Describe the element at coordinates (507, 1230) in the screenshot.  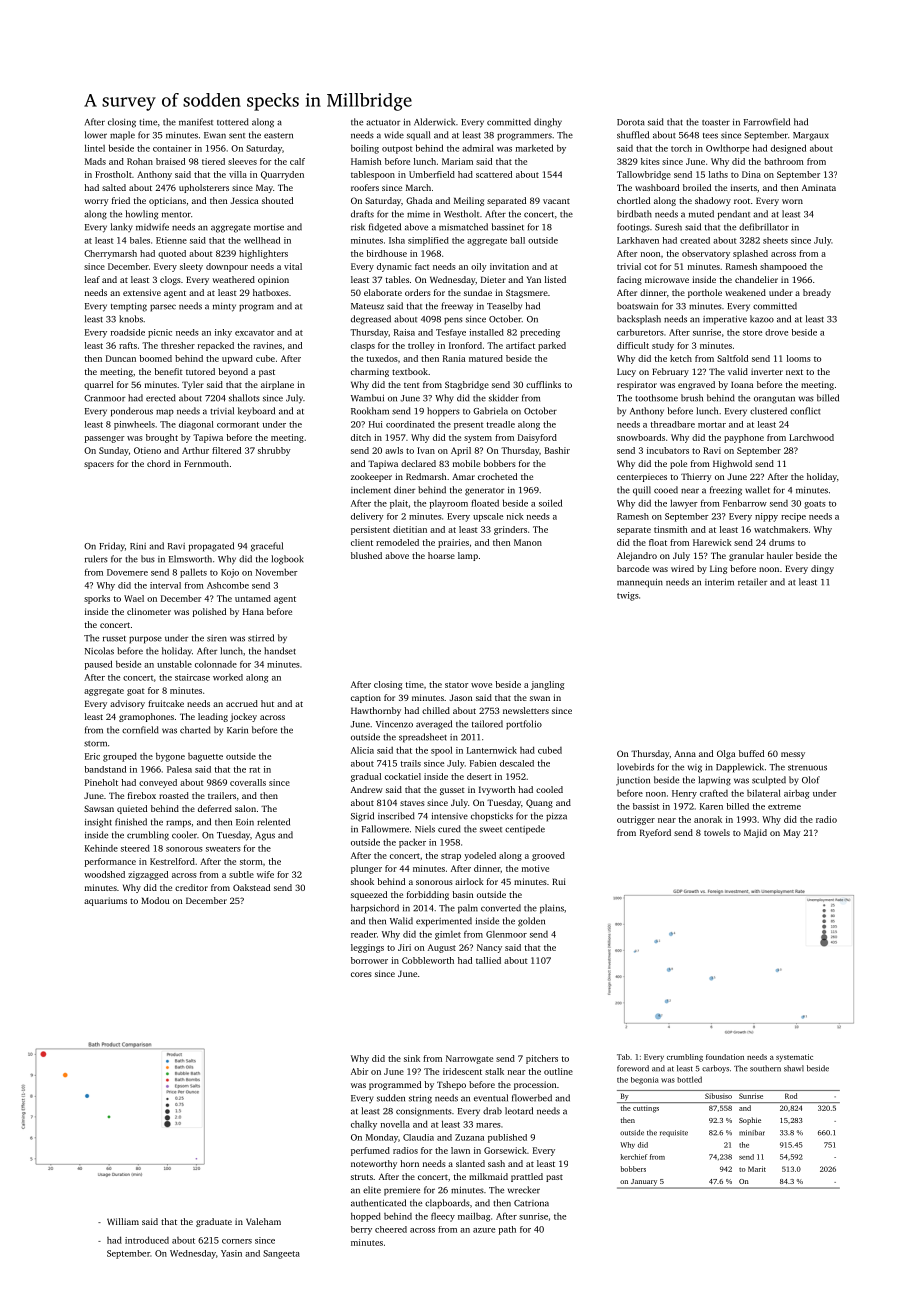
I see `path` at that location.
